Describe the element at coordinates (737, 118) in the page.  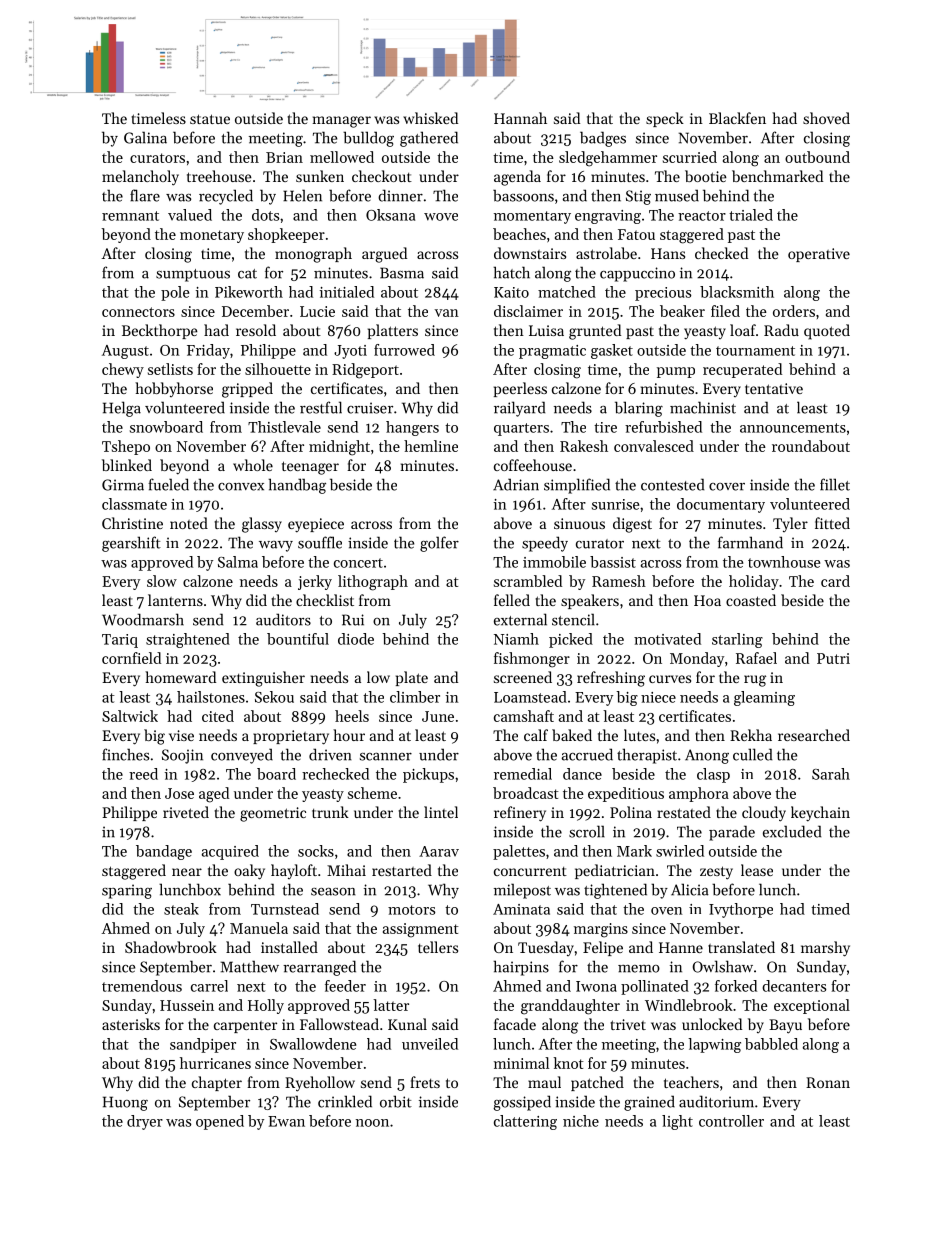
I see `Blackfen` at that location.
